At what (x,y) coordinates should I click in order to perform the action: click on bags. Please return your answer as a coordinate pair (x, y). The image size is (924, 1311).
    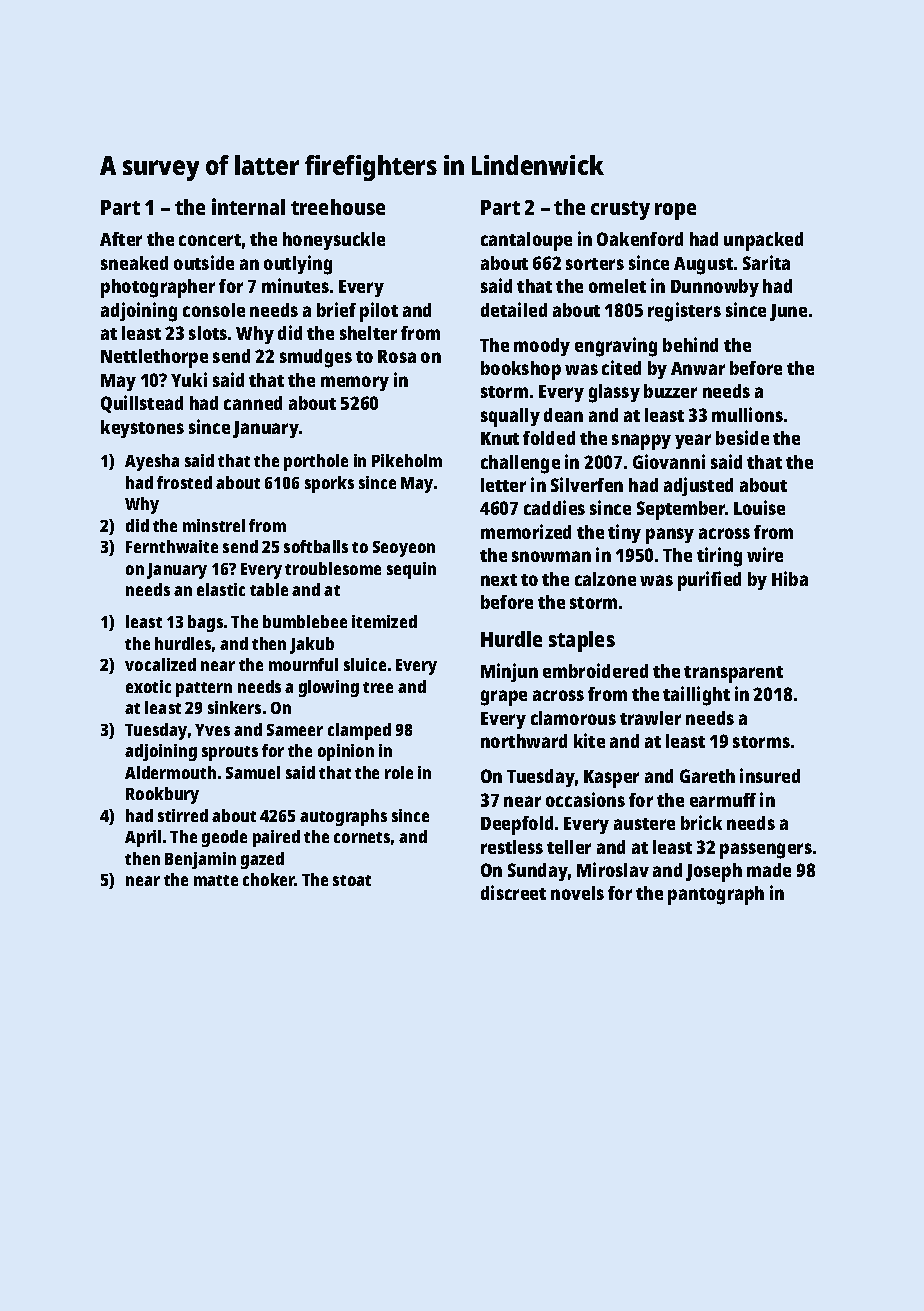
    Looking at the image, I should click on (205, 623).
